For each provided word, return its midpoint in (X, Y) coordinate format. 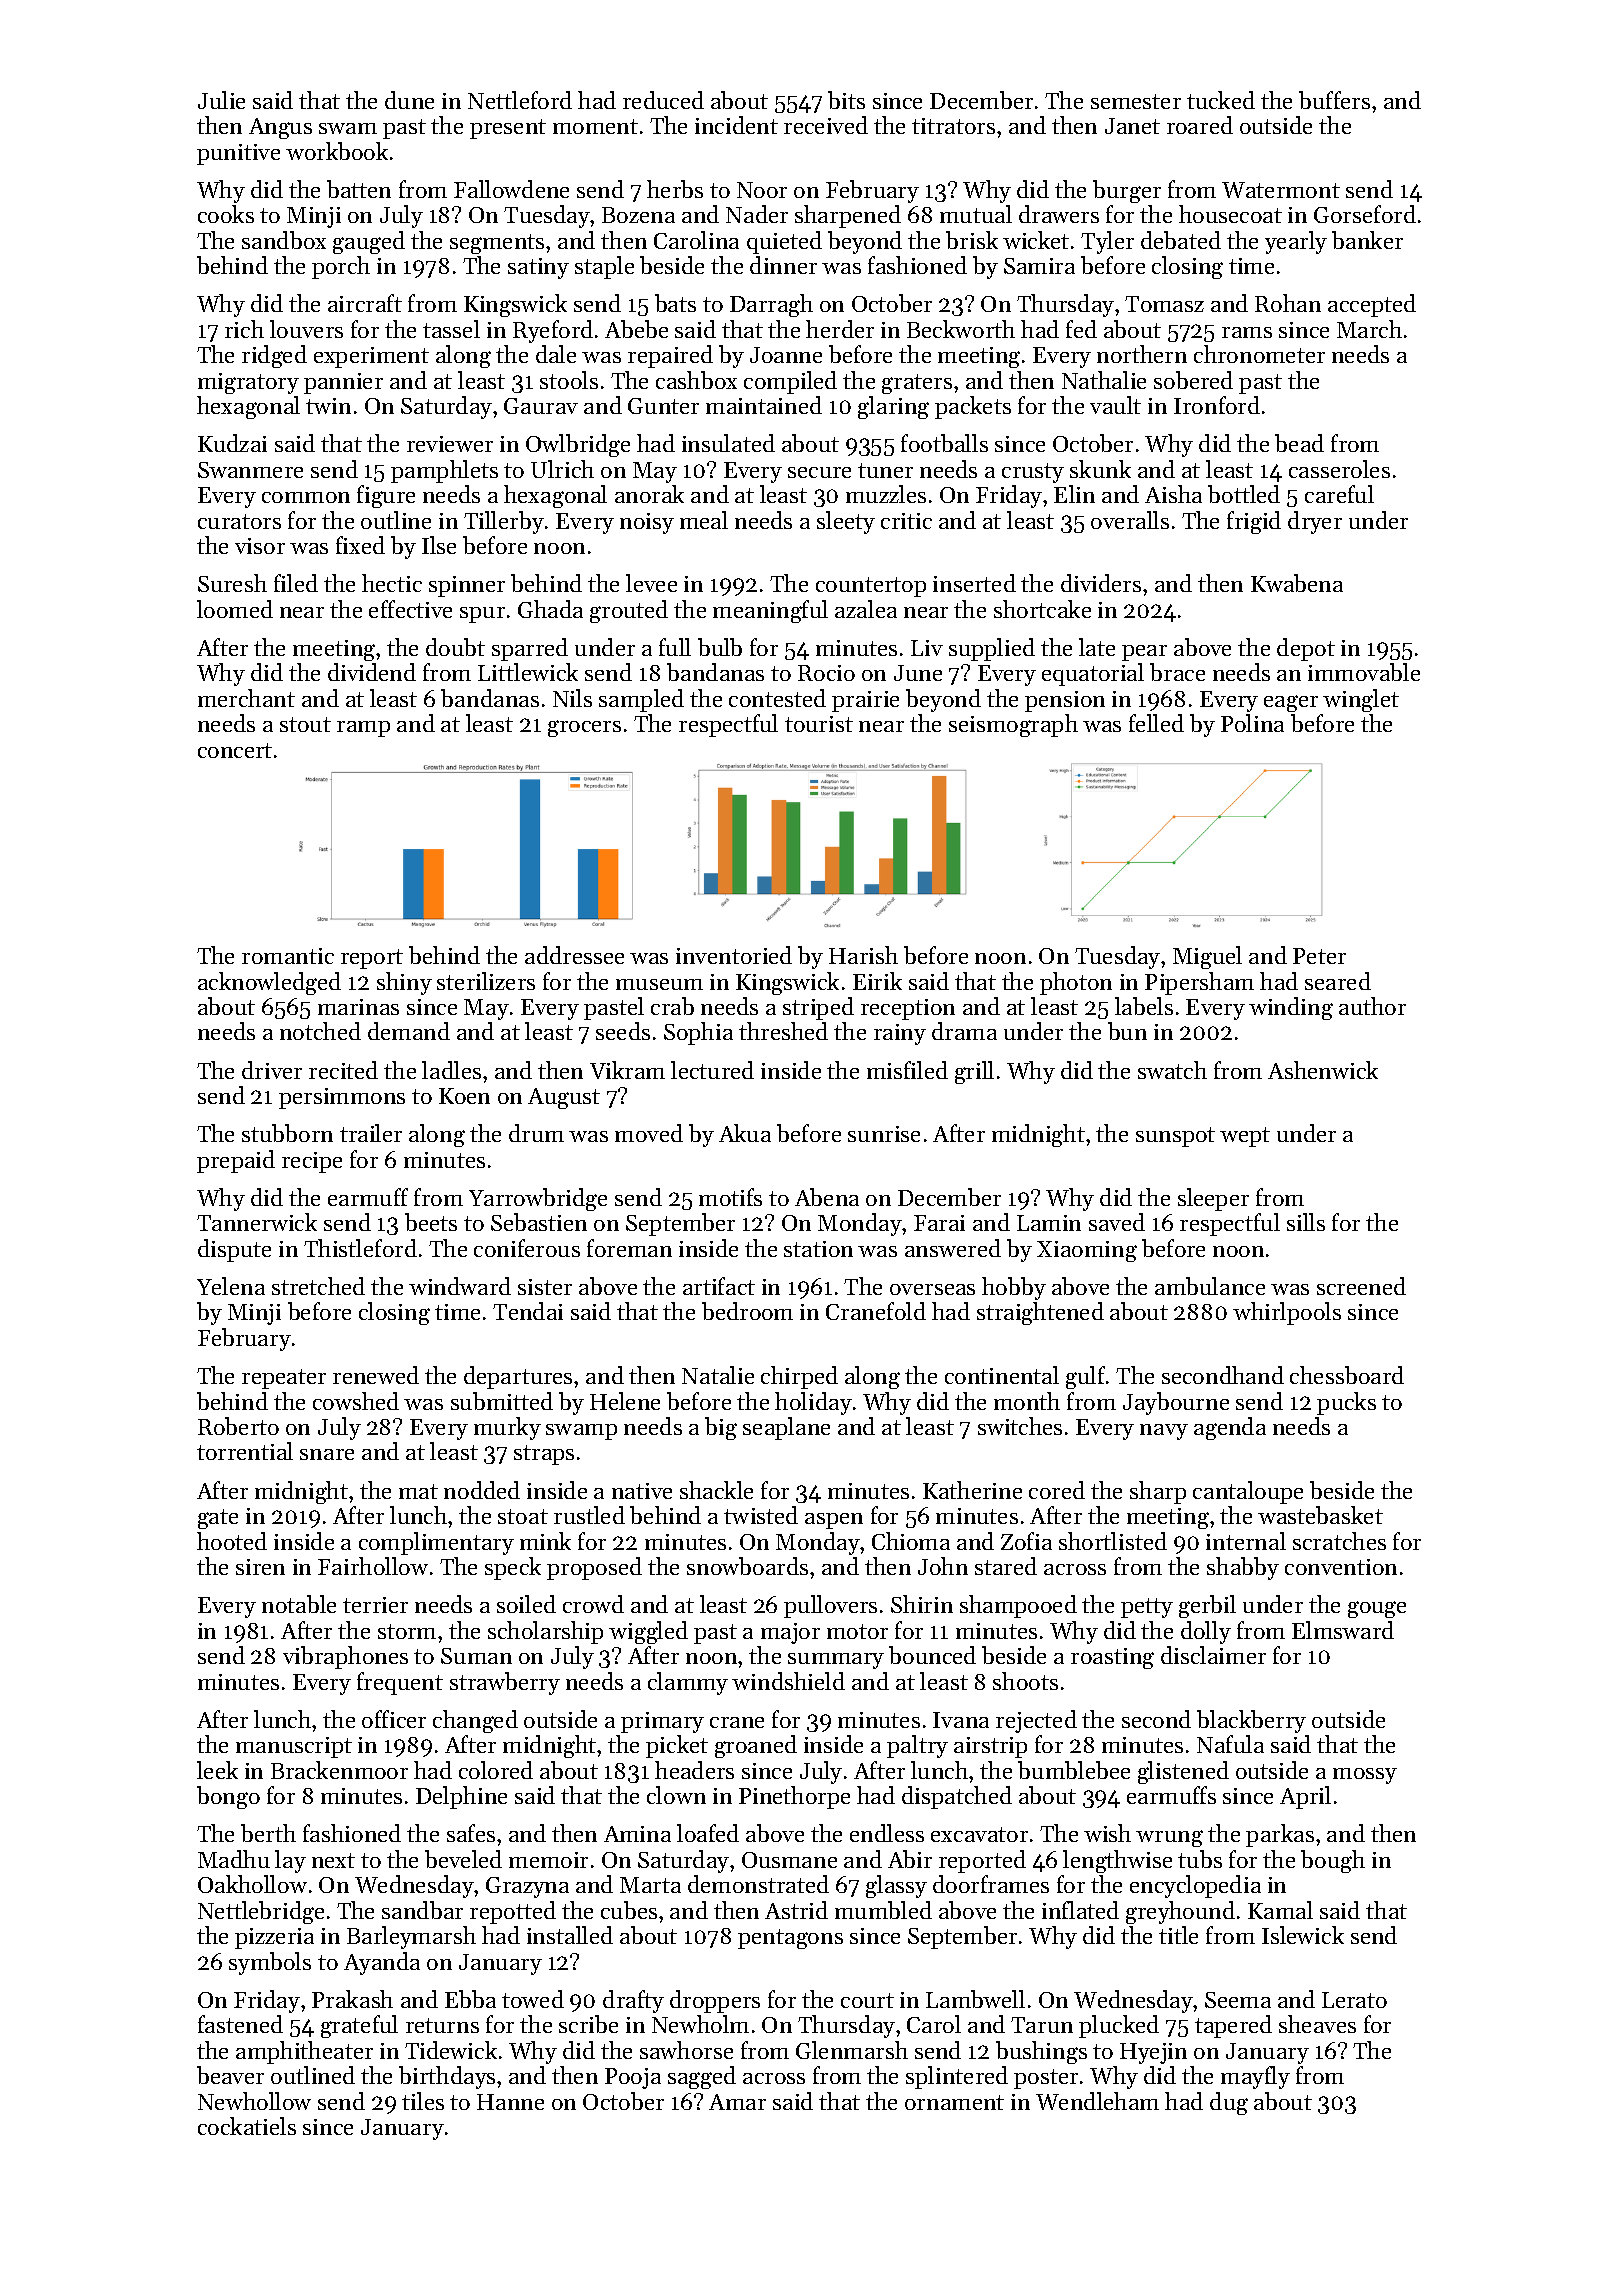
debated (1181, 240)
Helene (625, 1401)
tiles (423, 2101)
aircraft (365, 303)
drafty (633, 2001)
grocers (584, 728)
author (1372, 1006)
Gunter (663, 406)
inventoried (734, 955)
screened (1361, 1286)
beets (431, 1222)
